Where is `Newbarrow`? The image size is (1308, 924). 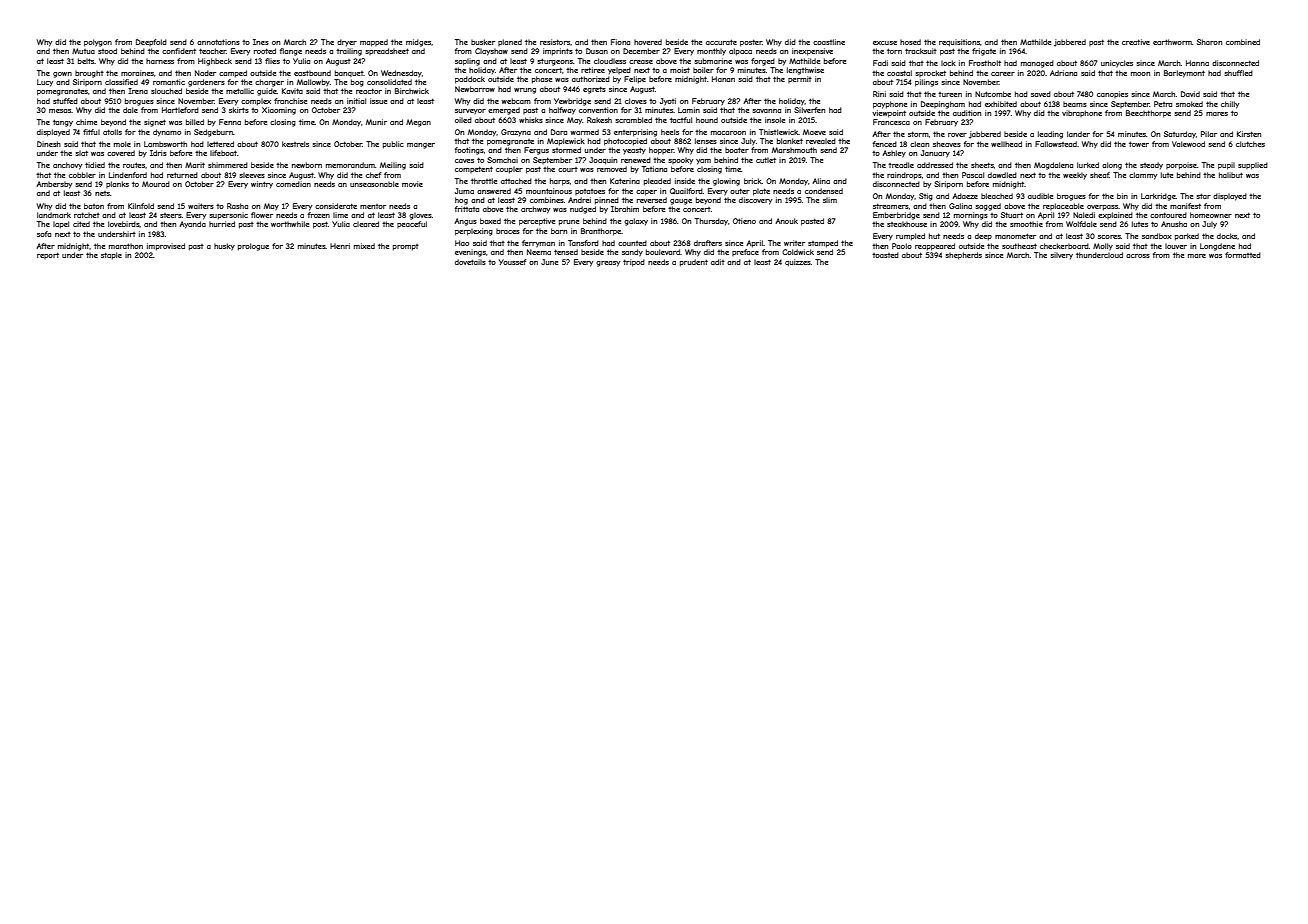 Newbarrow is located at coordinates (475, 89).
